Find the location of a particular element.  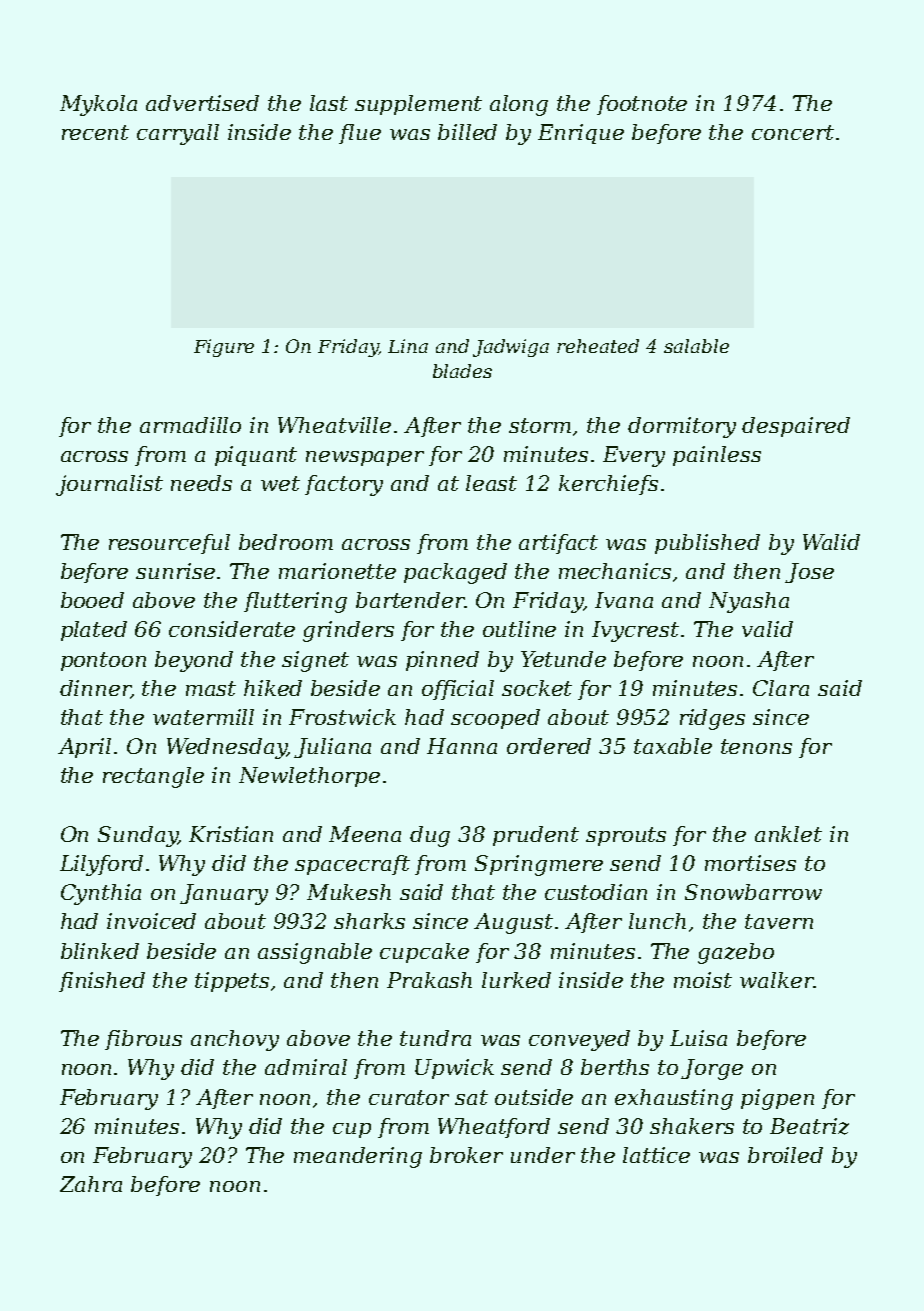

meandering is located at coordinates (358, 1157).
